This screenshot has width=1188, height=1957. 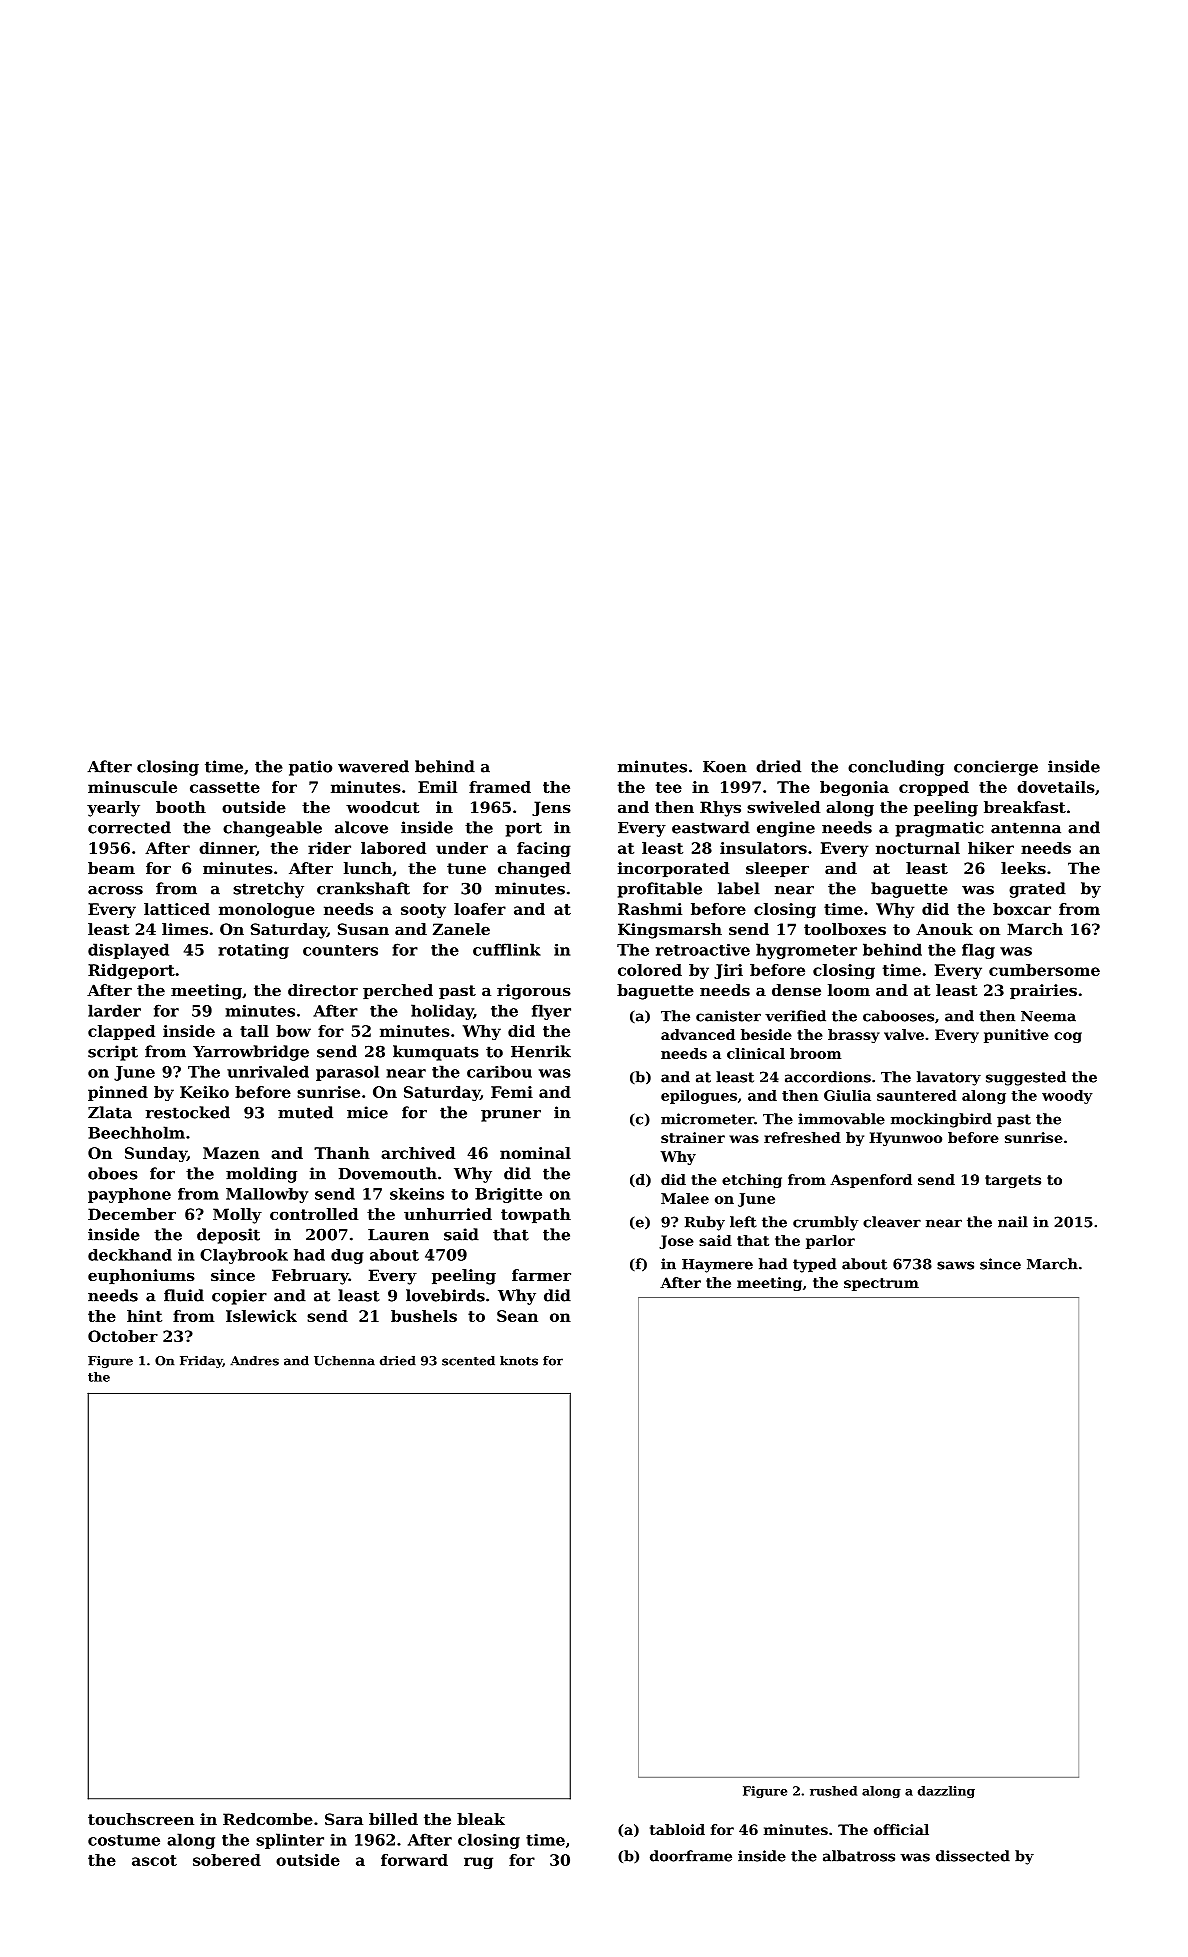 What do you see at coordinates (833, 1791) in the screenshot?
I see `rushed` at bounding box center [833, 1791].
